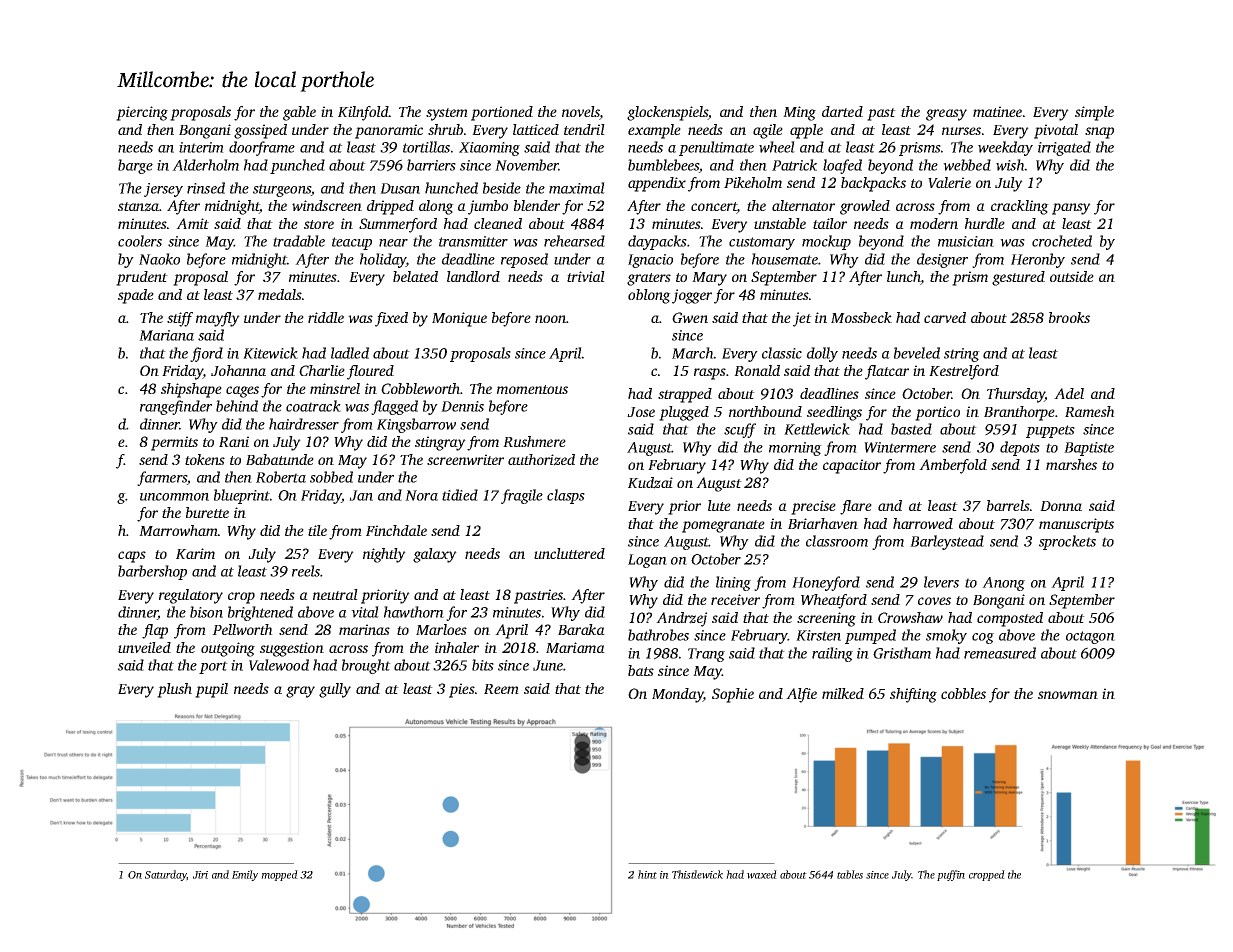 This page has width=1233, height=952. Describe the element at coordinates (447, 114) in the page. I see `system` at that location.
